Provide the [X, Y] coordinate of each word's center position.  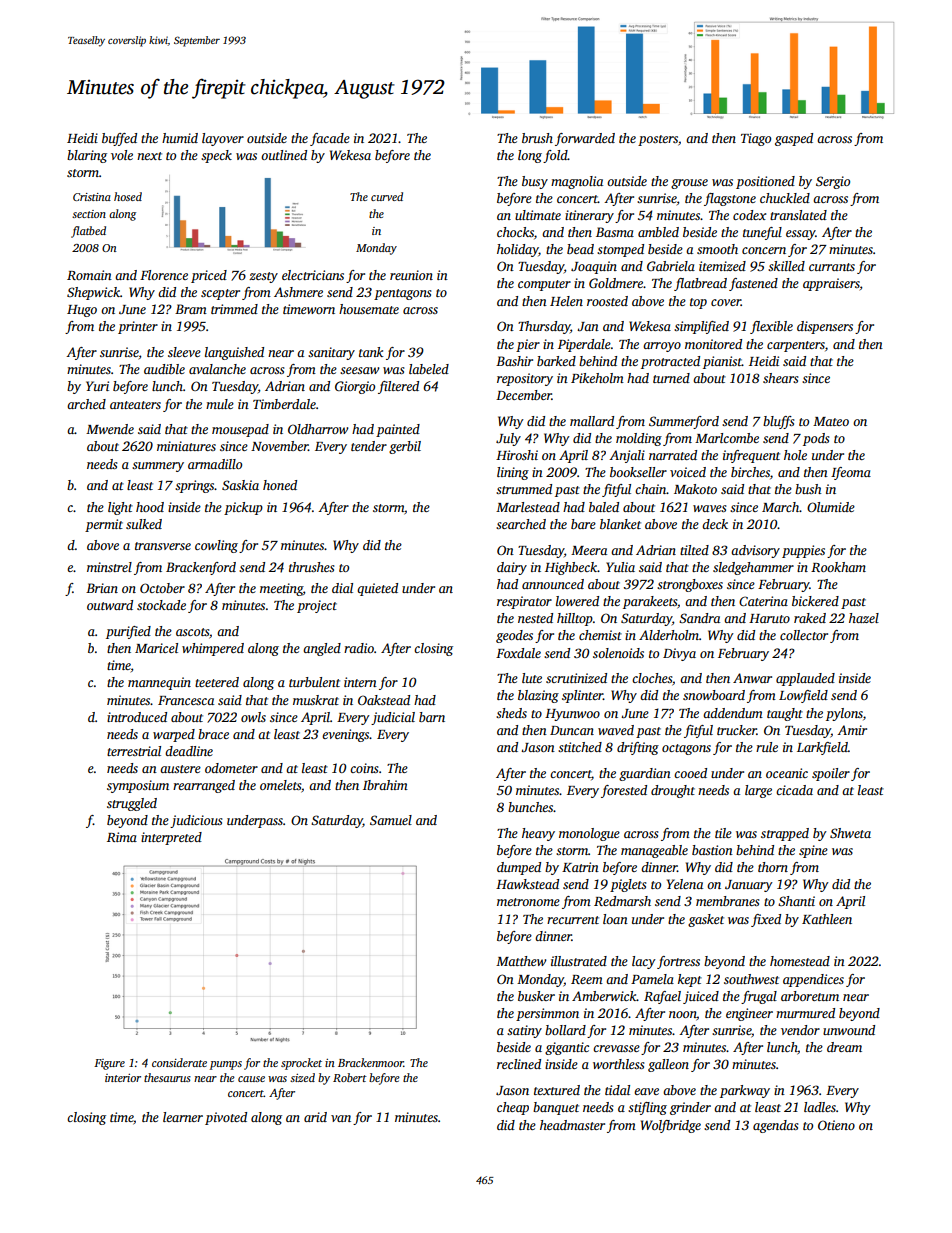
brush [537, 138]
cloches [652, 678]
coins [364, 768]
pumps [225, 1065]
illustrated [579, 961]
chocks [515, 232]
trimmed [234, 309]
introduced [137, 717]
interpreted [171, 838]
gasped [794, 139]
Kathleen [827, 919]
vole [122, 155]
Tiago [756, 139]
